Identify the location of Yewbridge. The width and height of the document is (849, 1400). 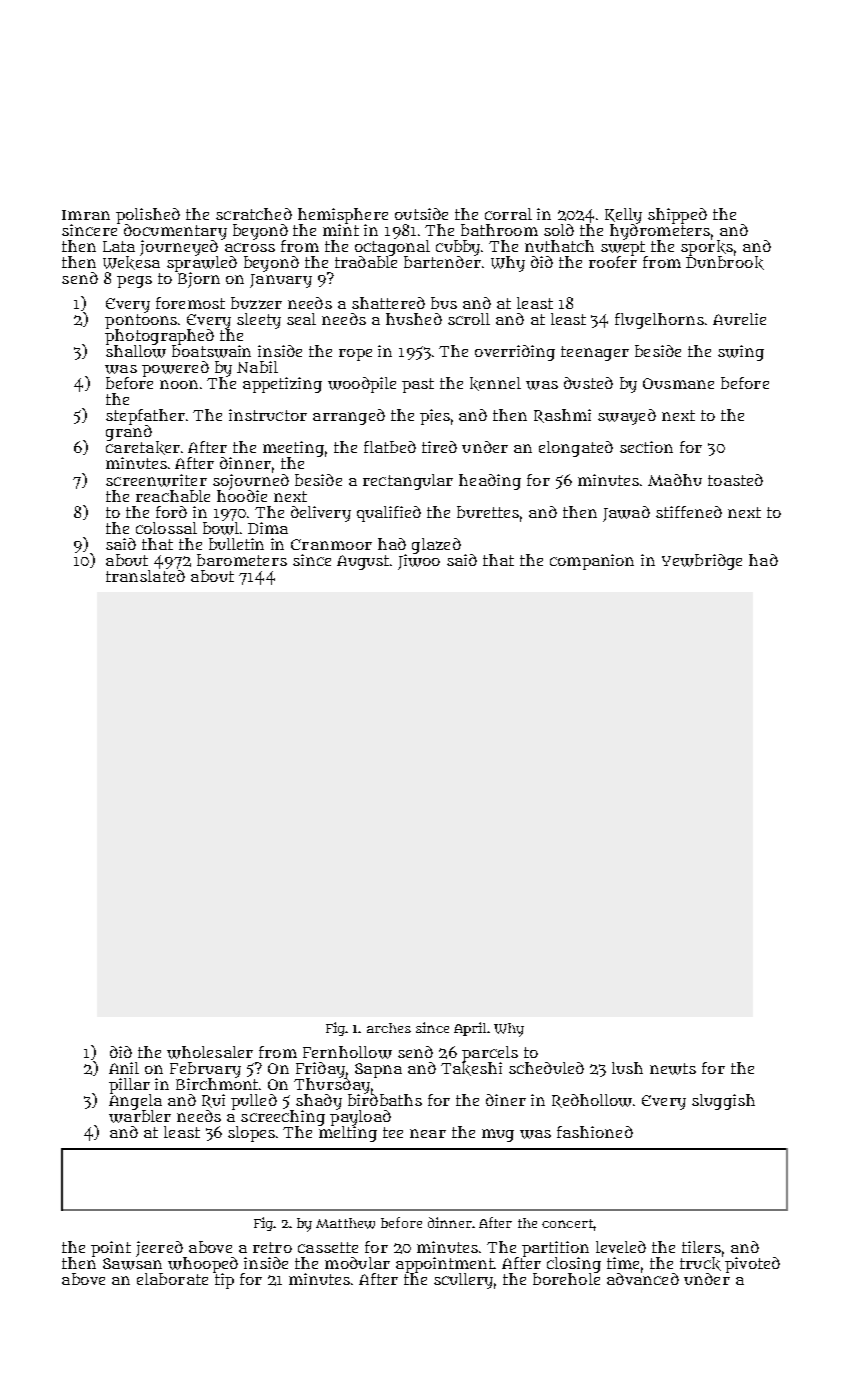
(702, 562).
